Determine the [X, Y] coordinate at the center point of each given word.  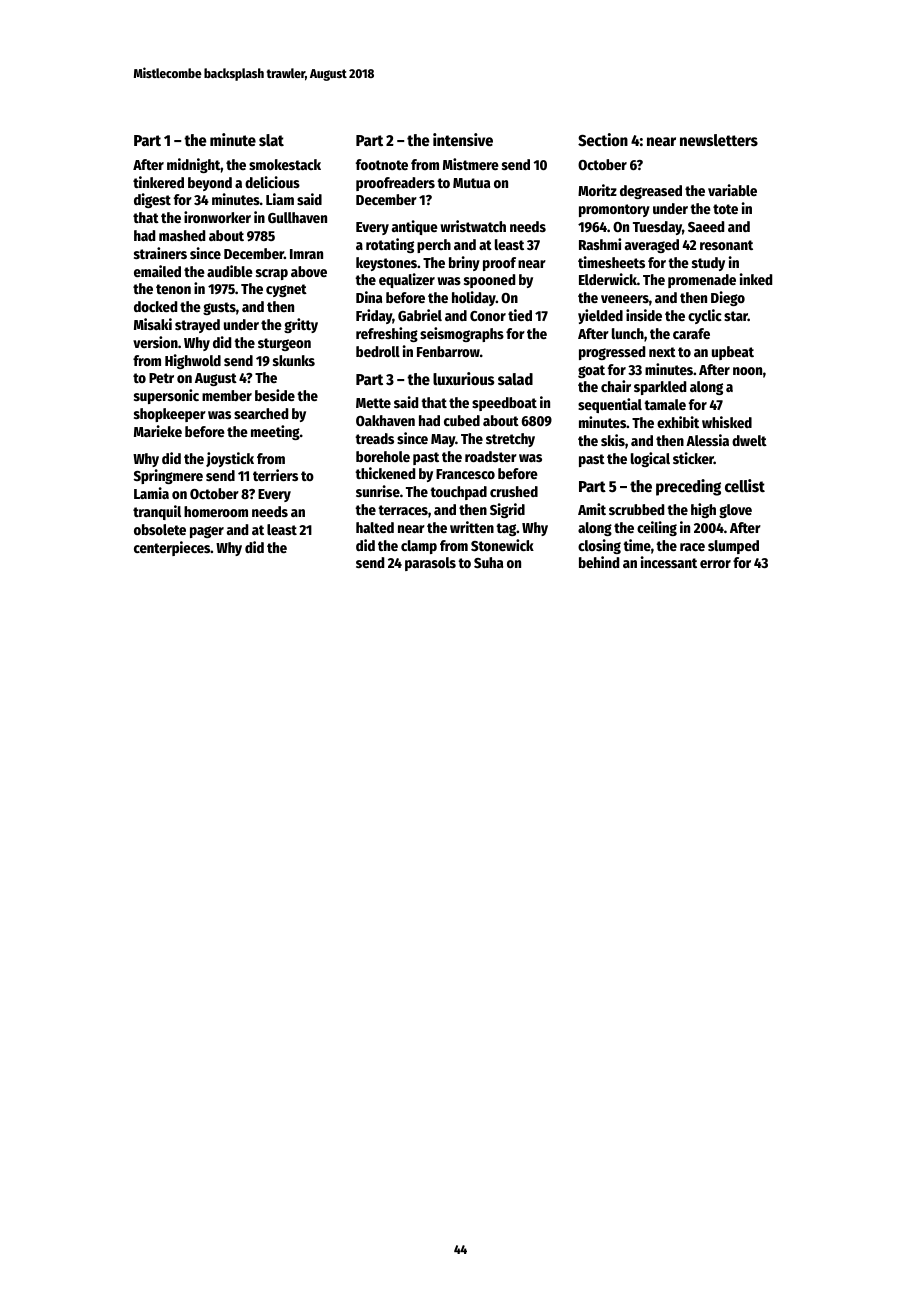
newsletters [719, 140]
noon [747, 371]
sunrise [378, 491]
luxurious [464, 379]
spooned [489, 281]
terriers [275, 475]
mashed [182, 235]
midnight [194, 165]
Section [603, 140]
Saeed [706, 226]
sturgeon [284, 344]
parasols [430, 564]
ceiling [657, 528]
